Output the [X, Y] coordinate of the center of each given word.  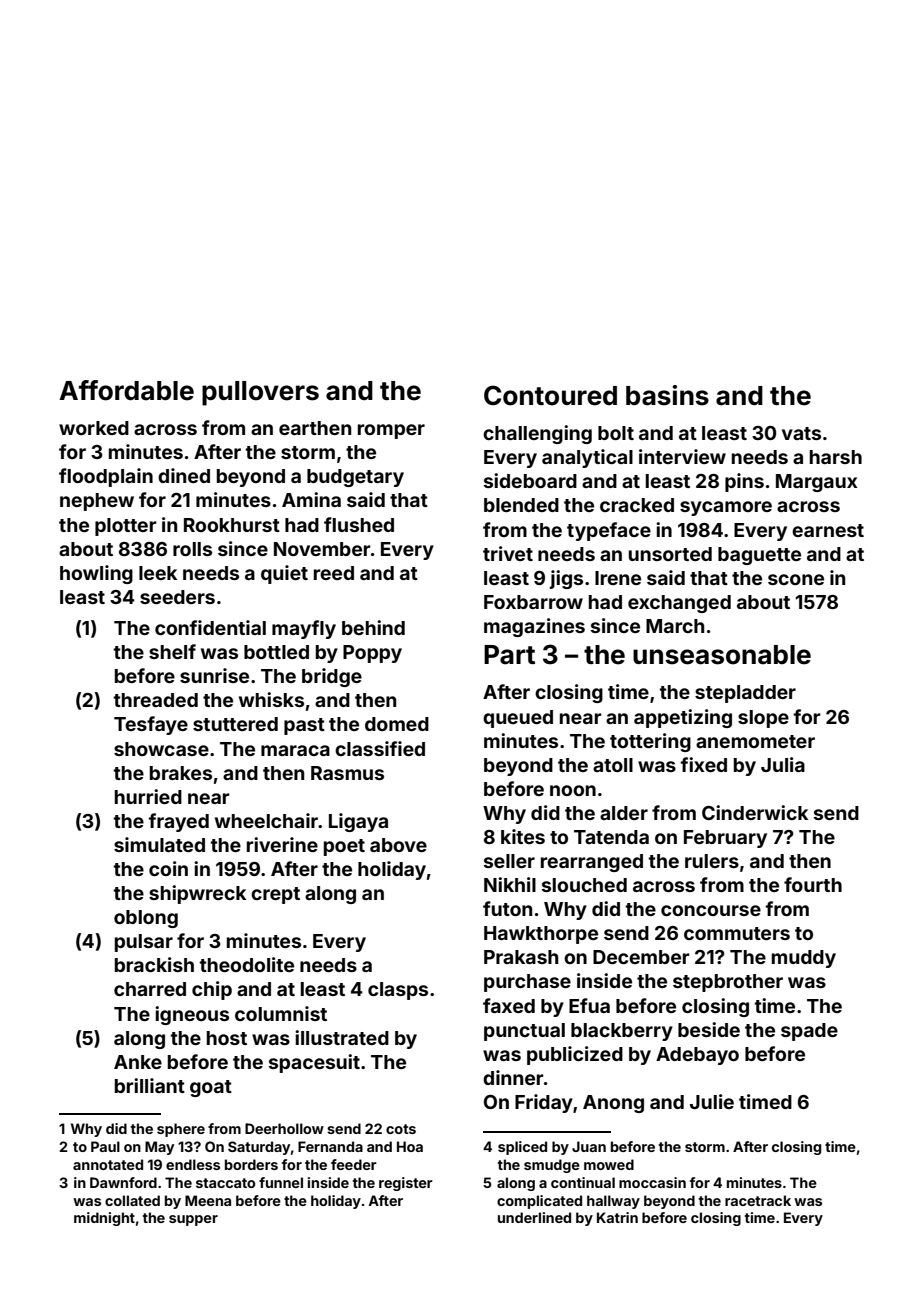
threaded [156, 700]
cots [401, 1129]
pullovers [260, 393]
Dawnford [123, 1182]
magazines [534, 627]
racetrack [758, 1200]
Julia [783, 764]
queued [518, 719]
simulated [159, 844]
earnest [828, 530]
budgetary [355, 478]
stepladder [745, 694]
